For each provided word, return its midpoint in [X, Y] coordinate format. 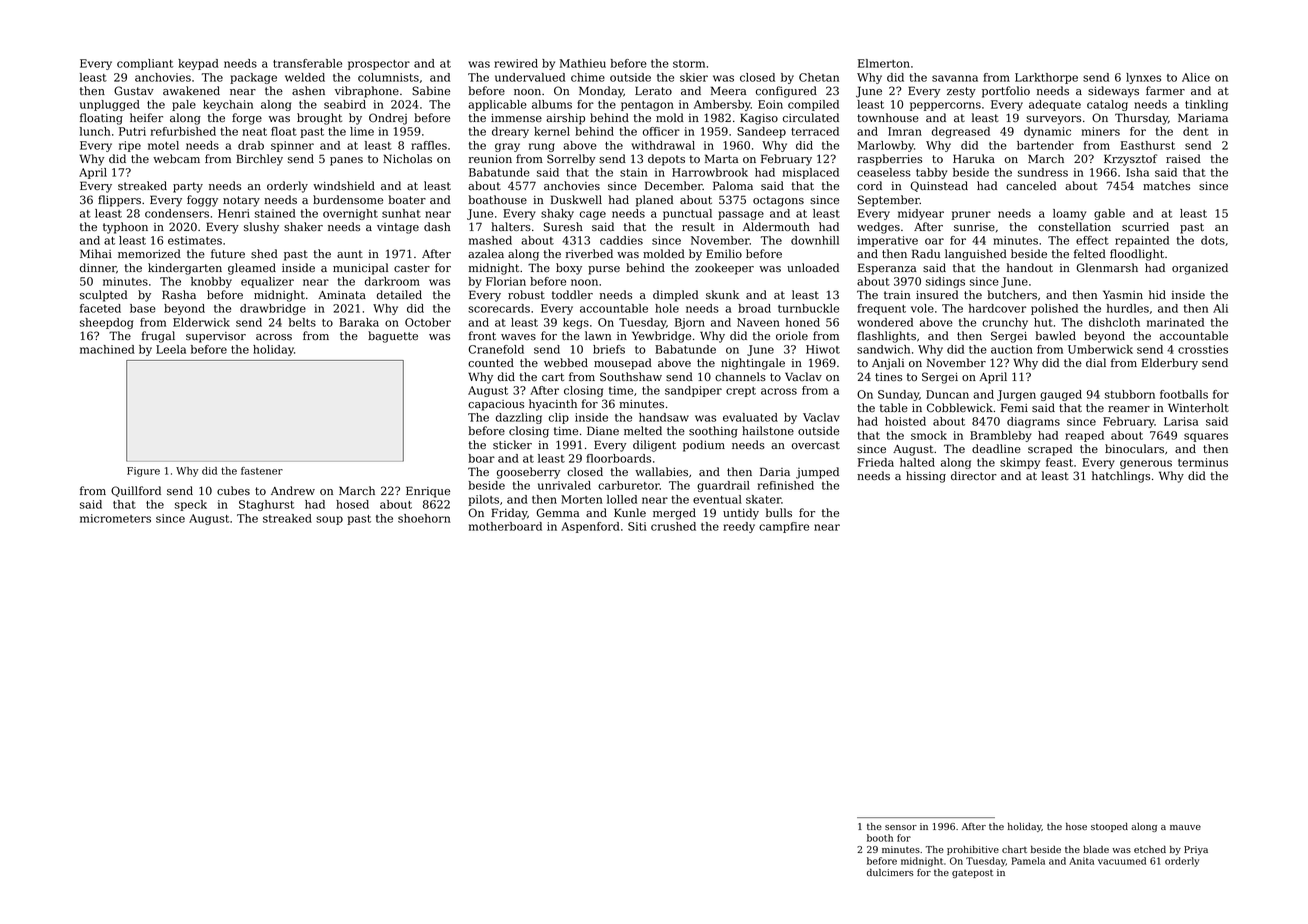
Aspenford [590, 527]
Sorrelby [571, 160]
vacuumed [1122, 861]
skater [763, 499]
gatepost [972, 874]
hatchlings [1121, 477]
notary [241, 201]
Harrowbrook [710, 172]
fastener [262, 471]
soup [329, 520]
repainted [1142, 241]
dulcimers [890, 872]
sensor [901, 827]
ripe [130, 146]
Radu [926, 254]
